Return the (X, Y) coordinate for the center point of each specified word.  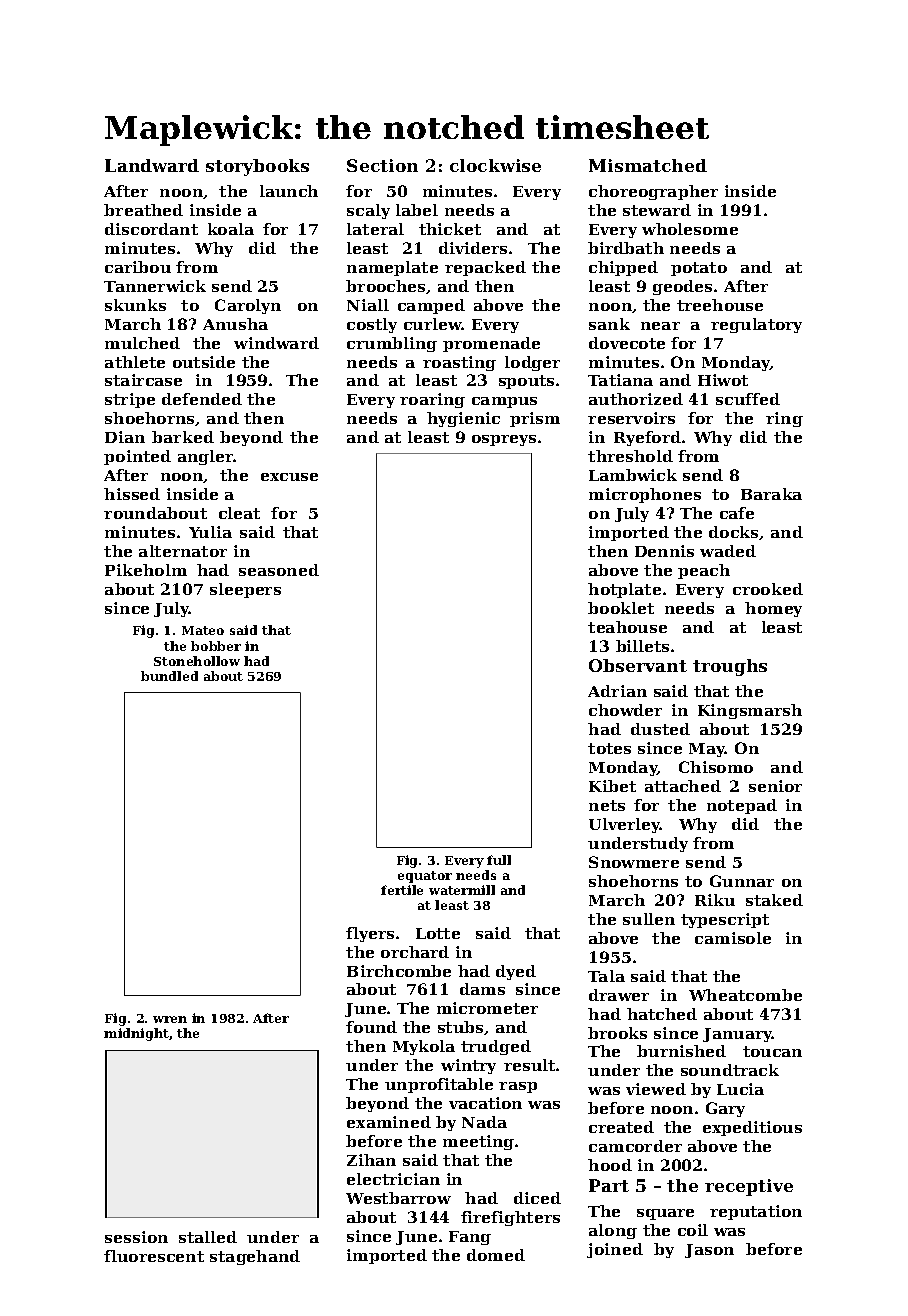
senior (775, 786)
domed (496, 1255)
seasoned (279, 570)
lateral (375, 229)
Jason (709, 1251)
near (660, 326)
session (136, 1237)
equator (425, 877)
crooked (768, 589)
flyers (370, 934)
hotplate (624, 590)
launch (289, 191)
